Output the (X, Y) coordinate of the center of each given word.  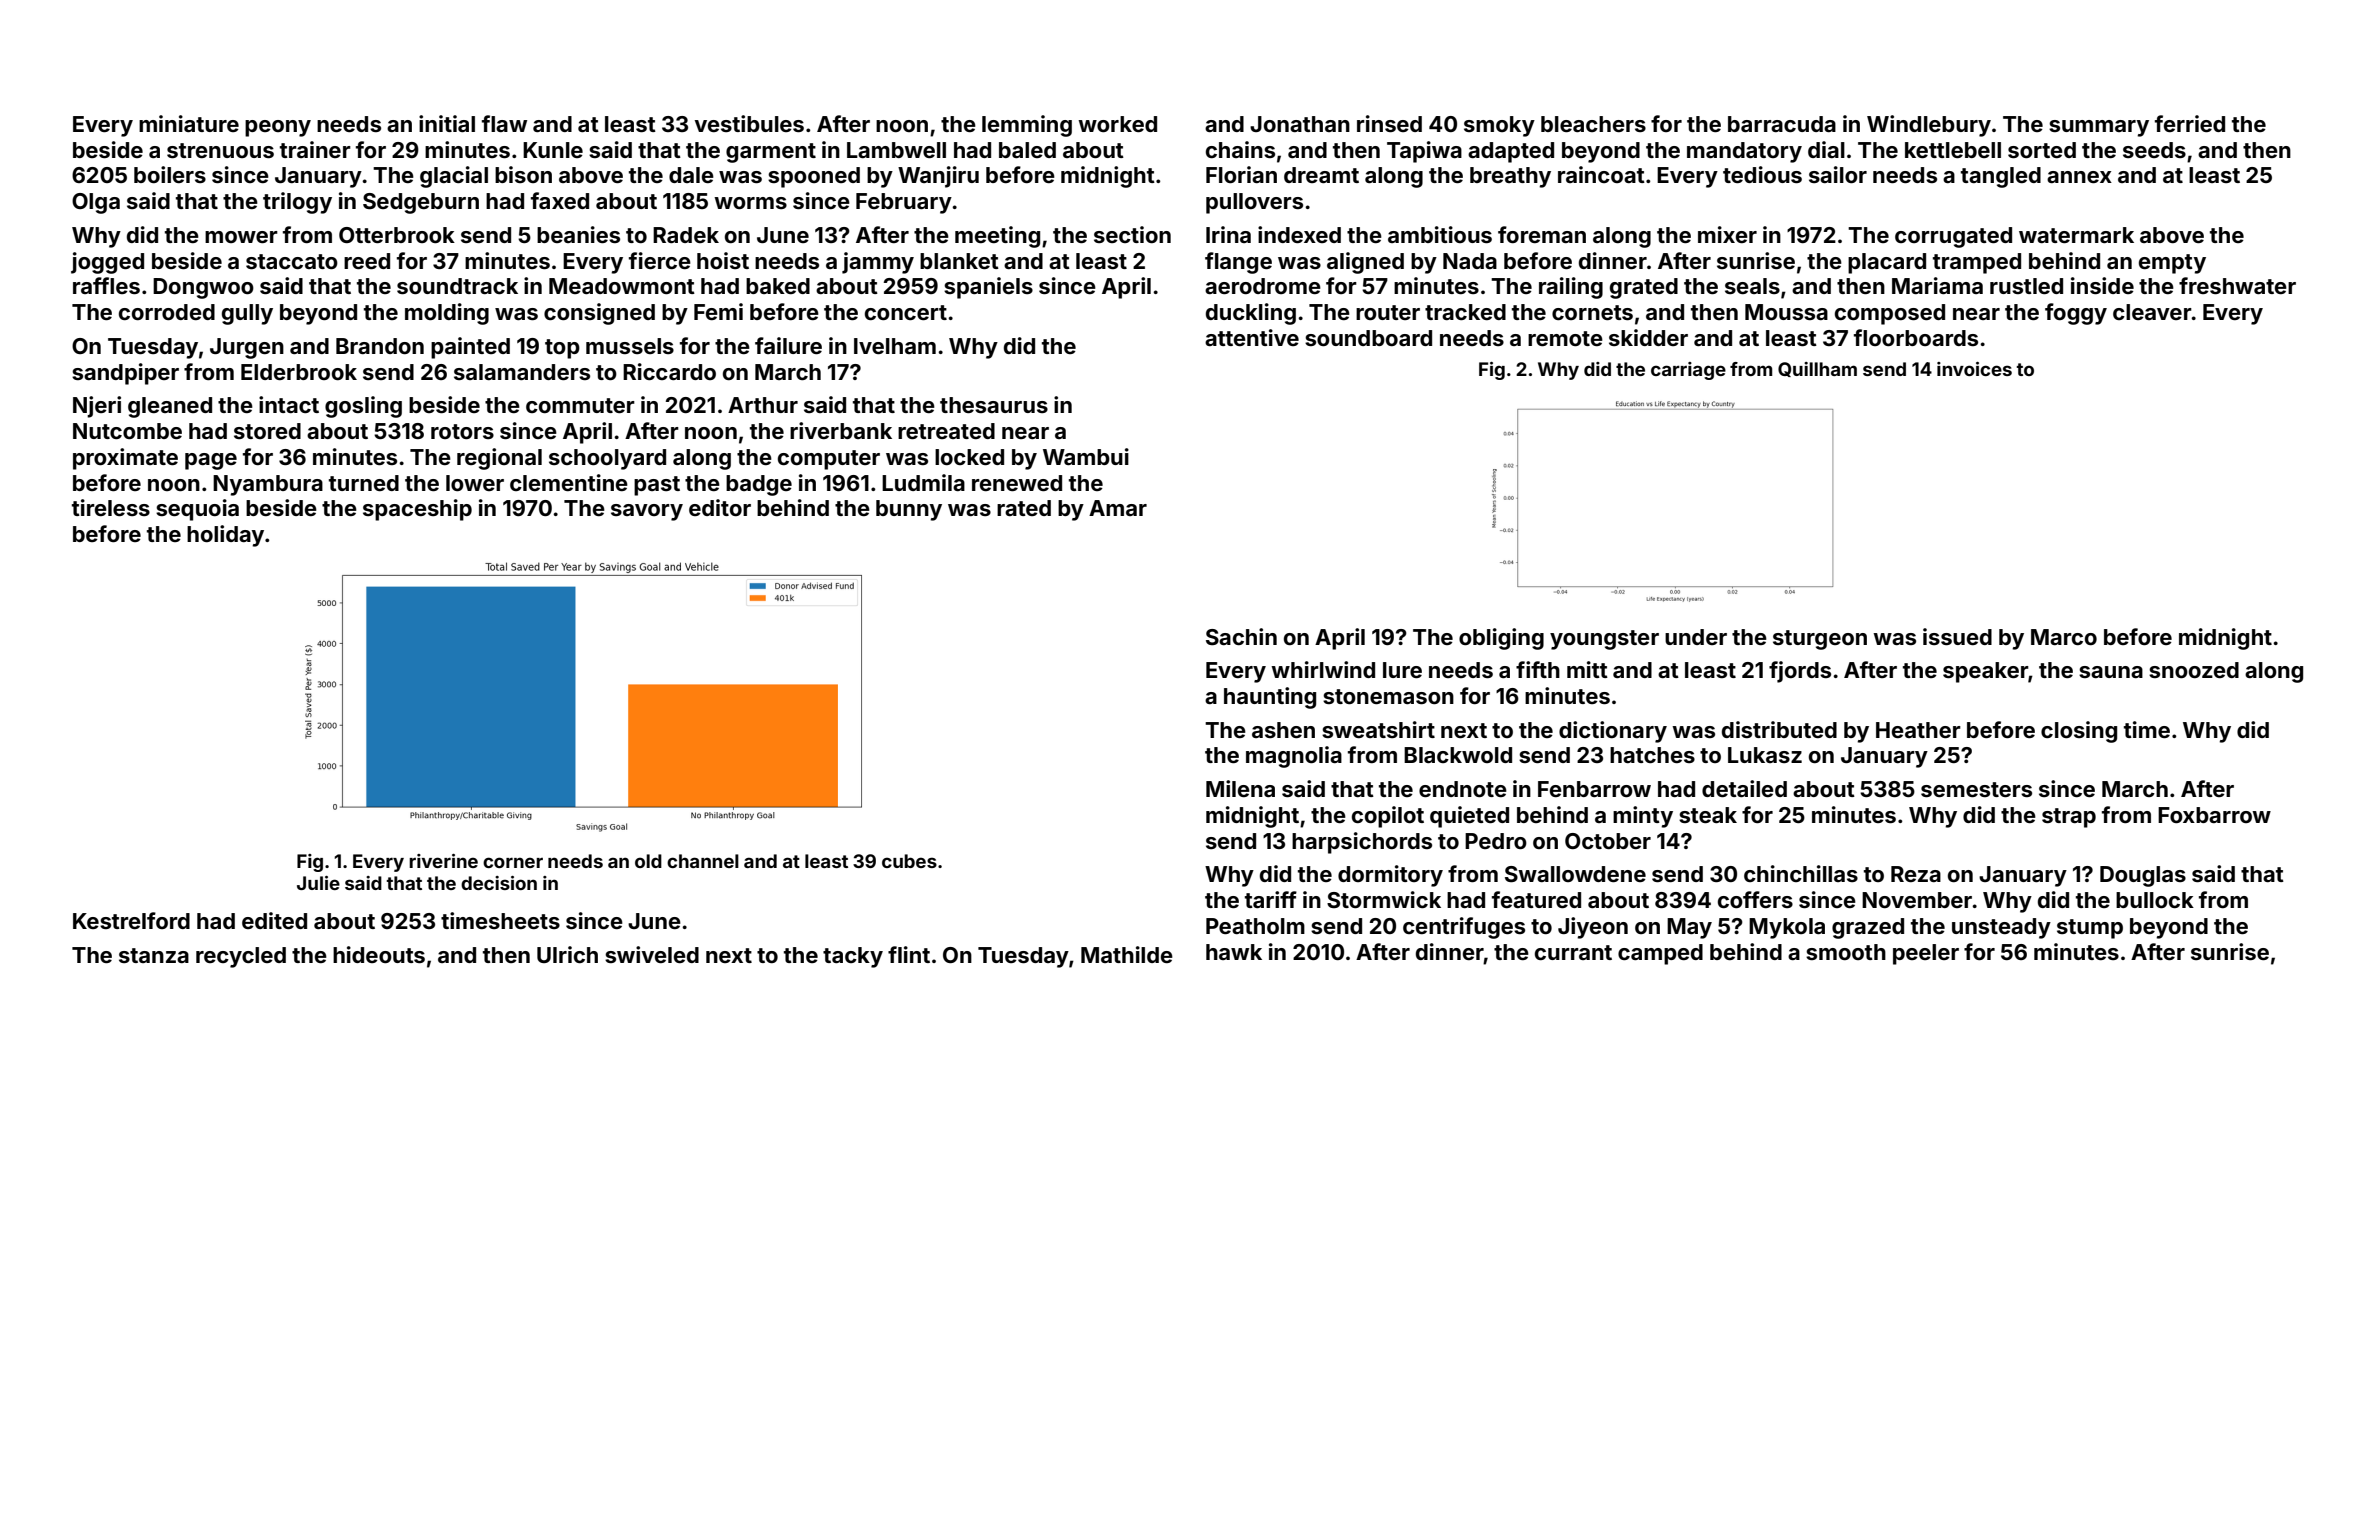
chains (1240, 149)
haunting (1270, 698)
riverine (443, 861)
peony (278, 128)
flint (909, 954)
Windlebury (1929, 126)
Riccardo (669, 371)
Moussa (1786, 312)
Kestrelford (131, 920)
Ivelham (895, 346)
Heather (1918, 730)
